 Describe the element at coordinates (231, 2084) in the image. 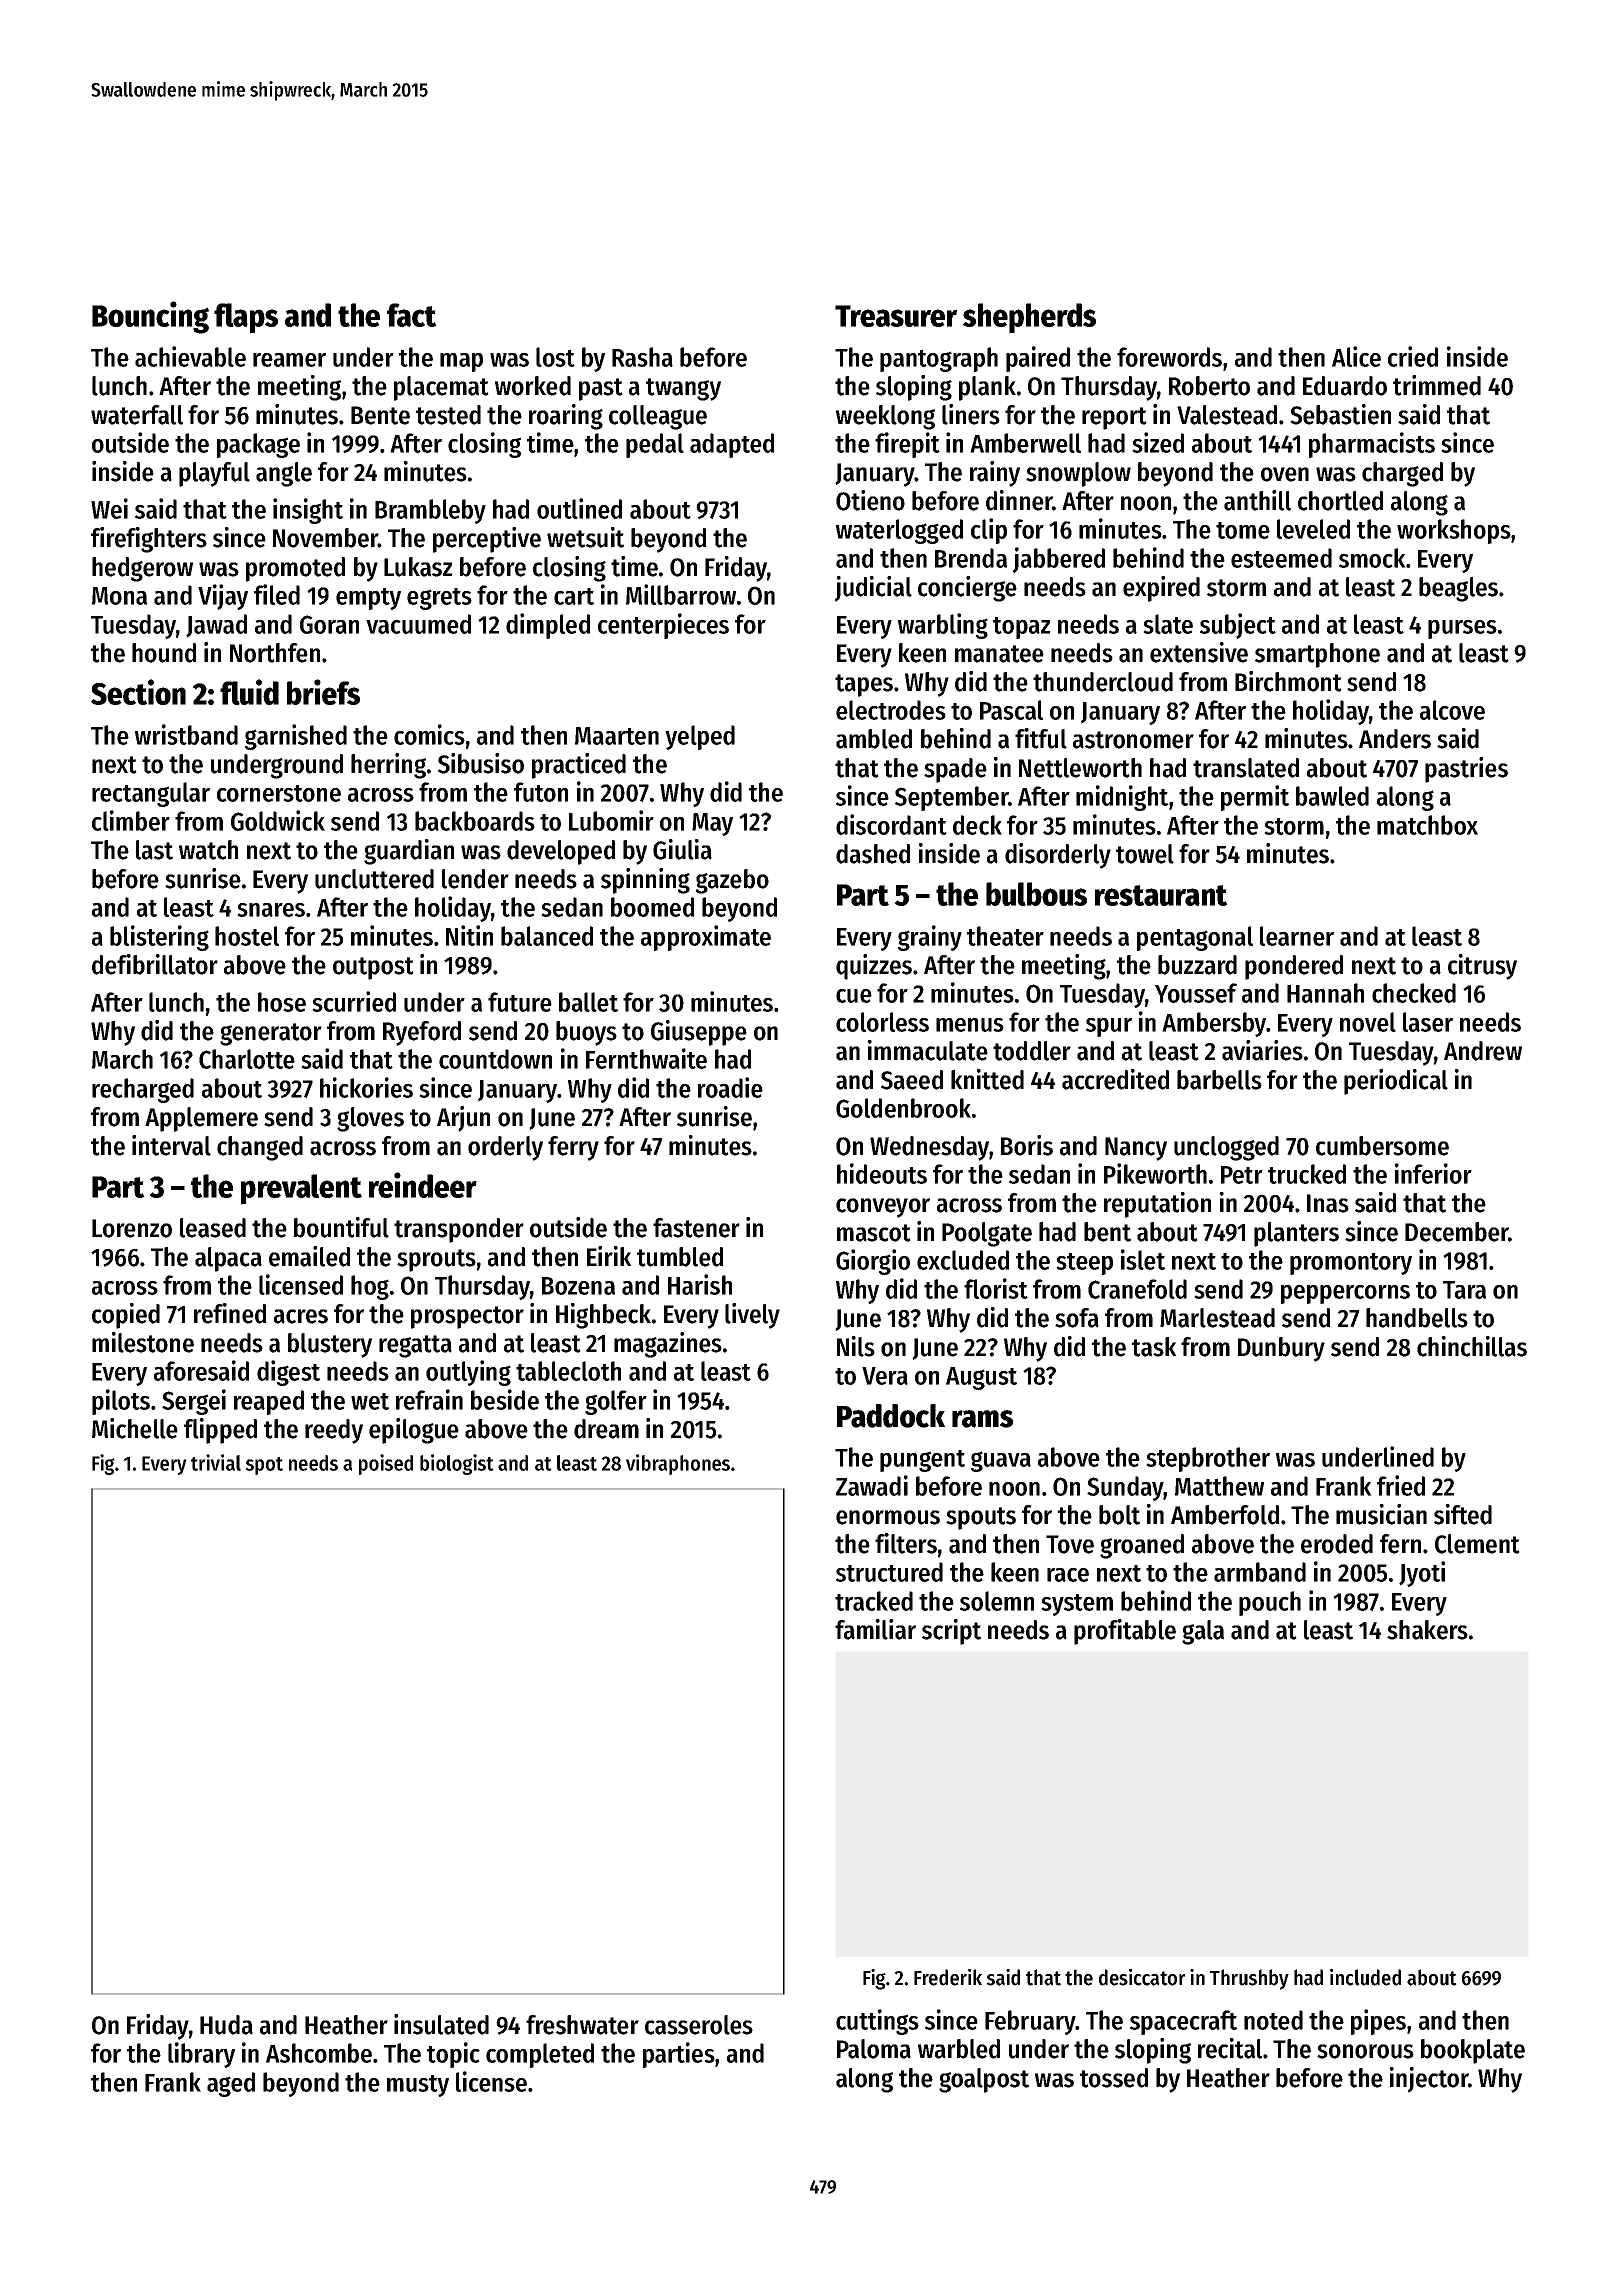

I see `aged` at that location.
